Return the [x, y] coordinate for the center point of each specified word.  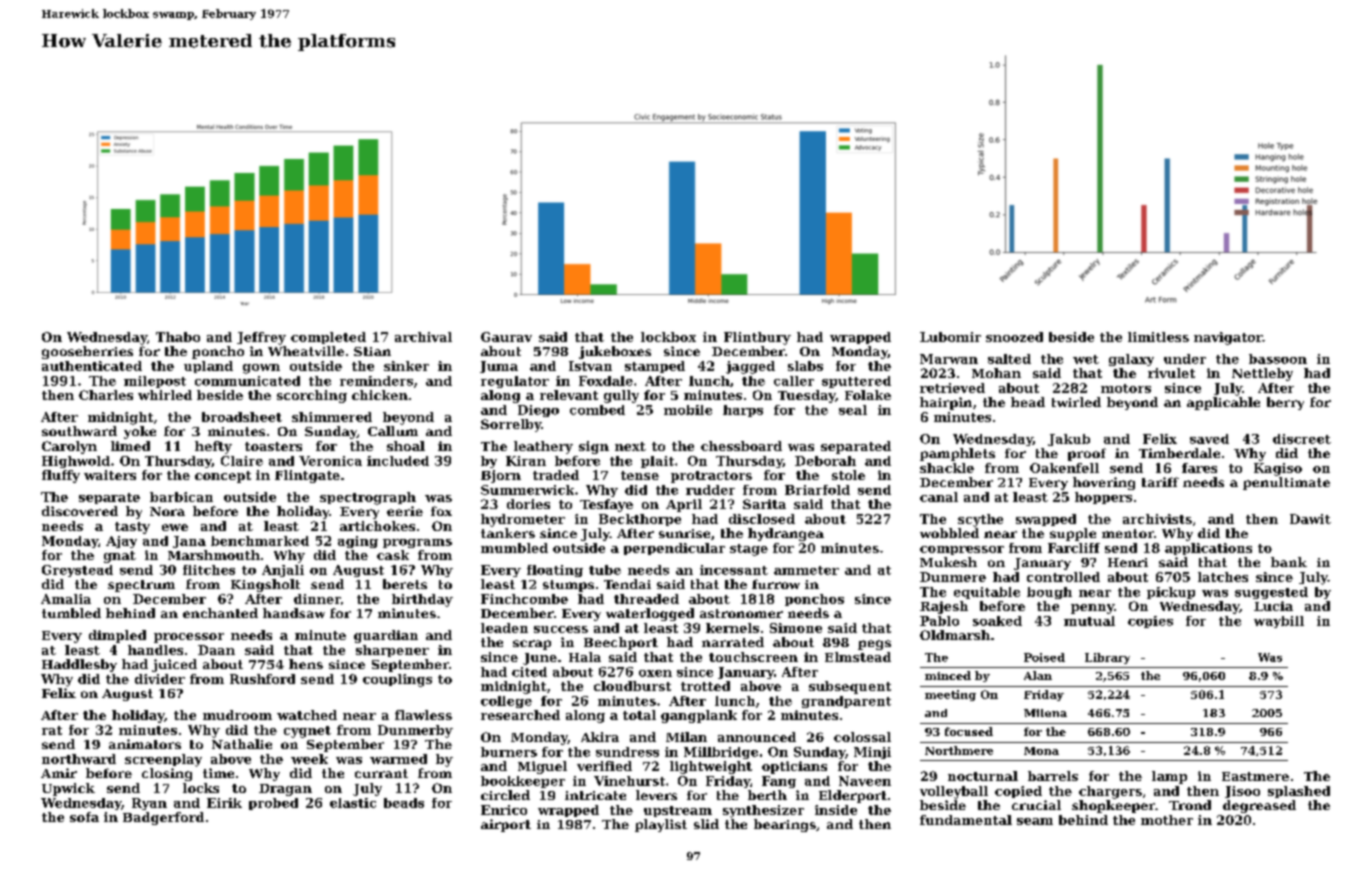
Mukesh [948, 562]
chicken [380, 395]
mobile [688, 410]
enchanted [220, 613]
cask [393, 555]
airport [506, 825]
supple [1073, 534]
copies [1150, 622]
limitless [1158, 337]
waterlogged [650, 614]
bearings [785, 825]
